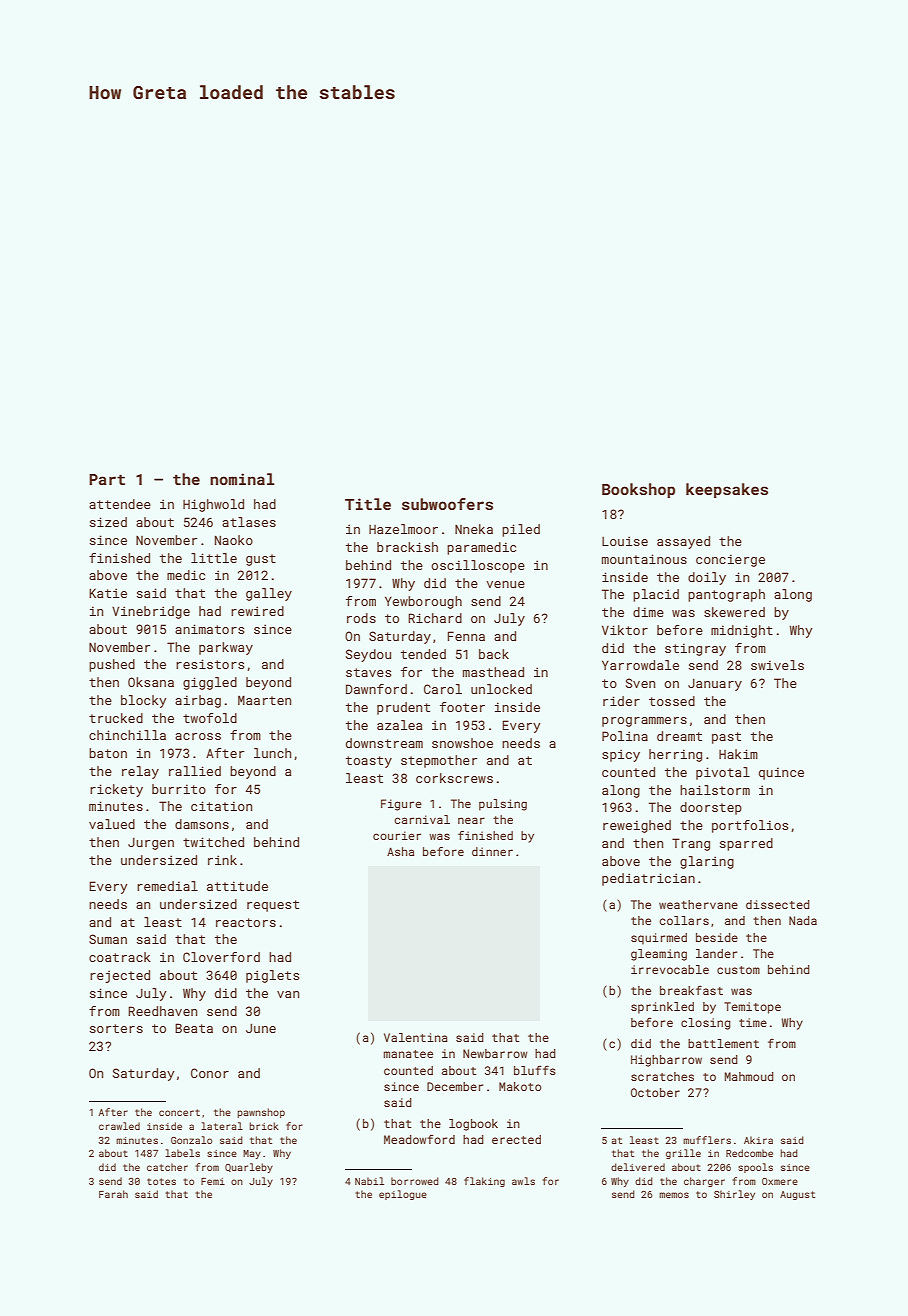 Image resolution: width=908 pixels, height=1316 pixels. I want to click on keepsakes, so click(727, 490).
